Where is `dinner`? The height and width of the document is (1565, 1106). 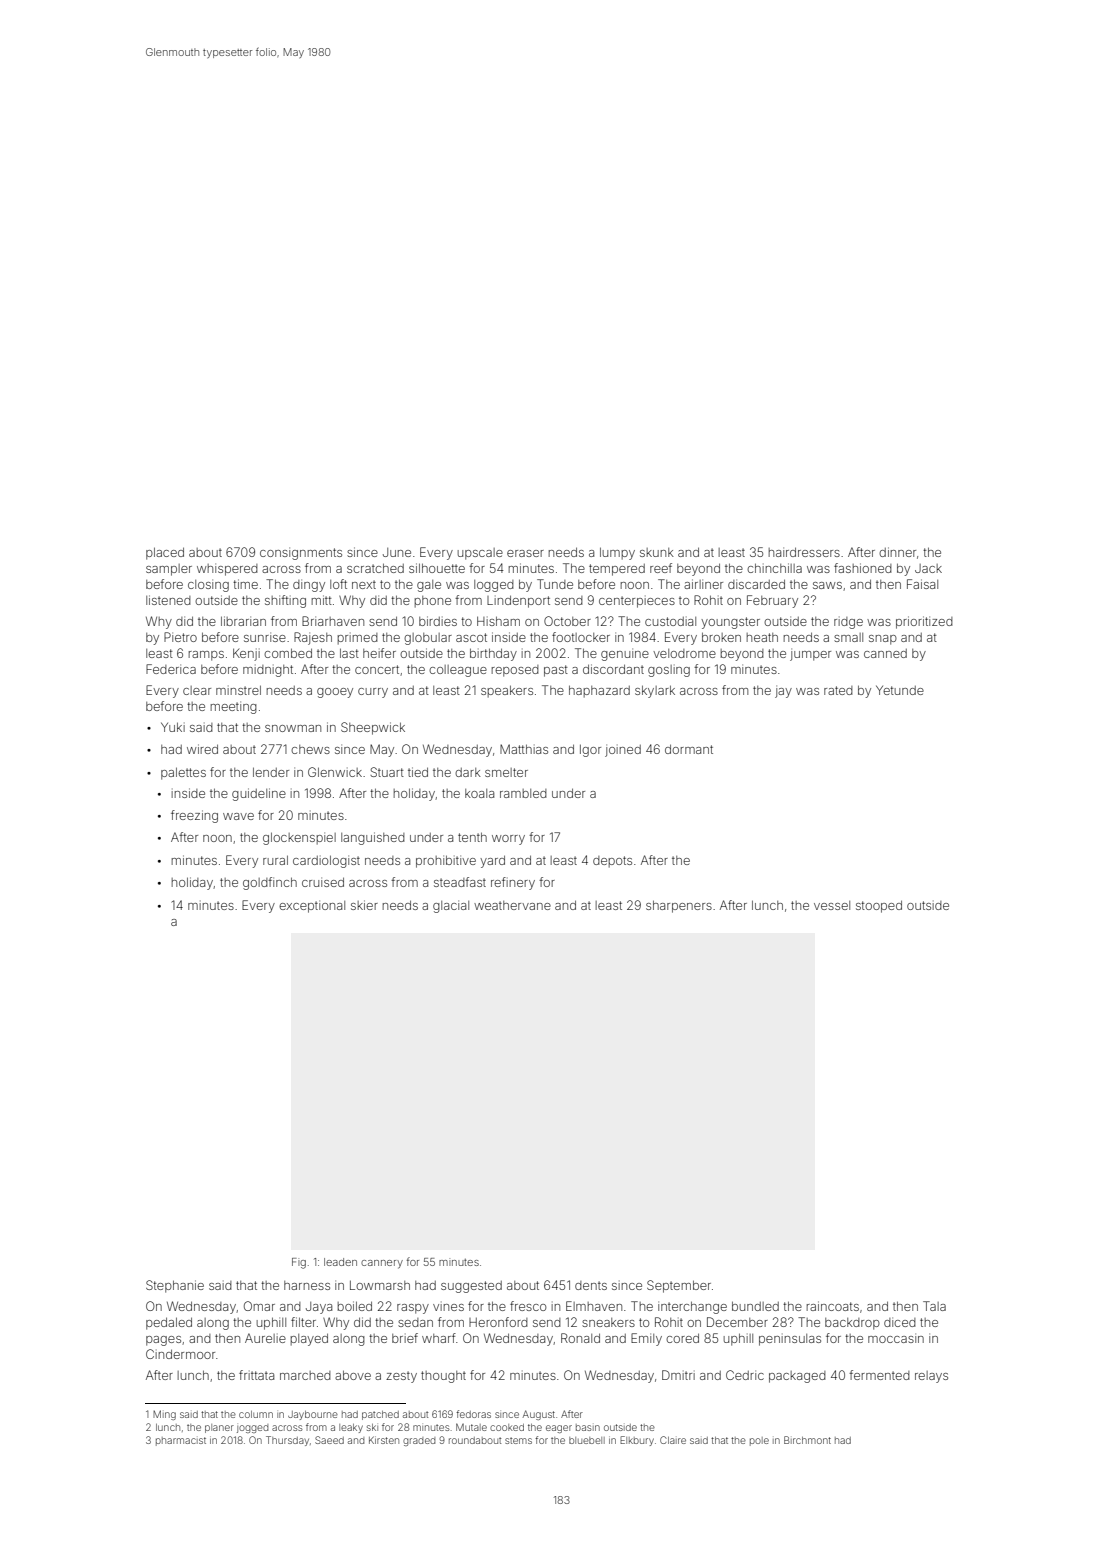 dinner is located at coordinates (897, 552).
